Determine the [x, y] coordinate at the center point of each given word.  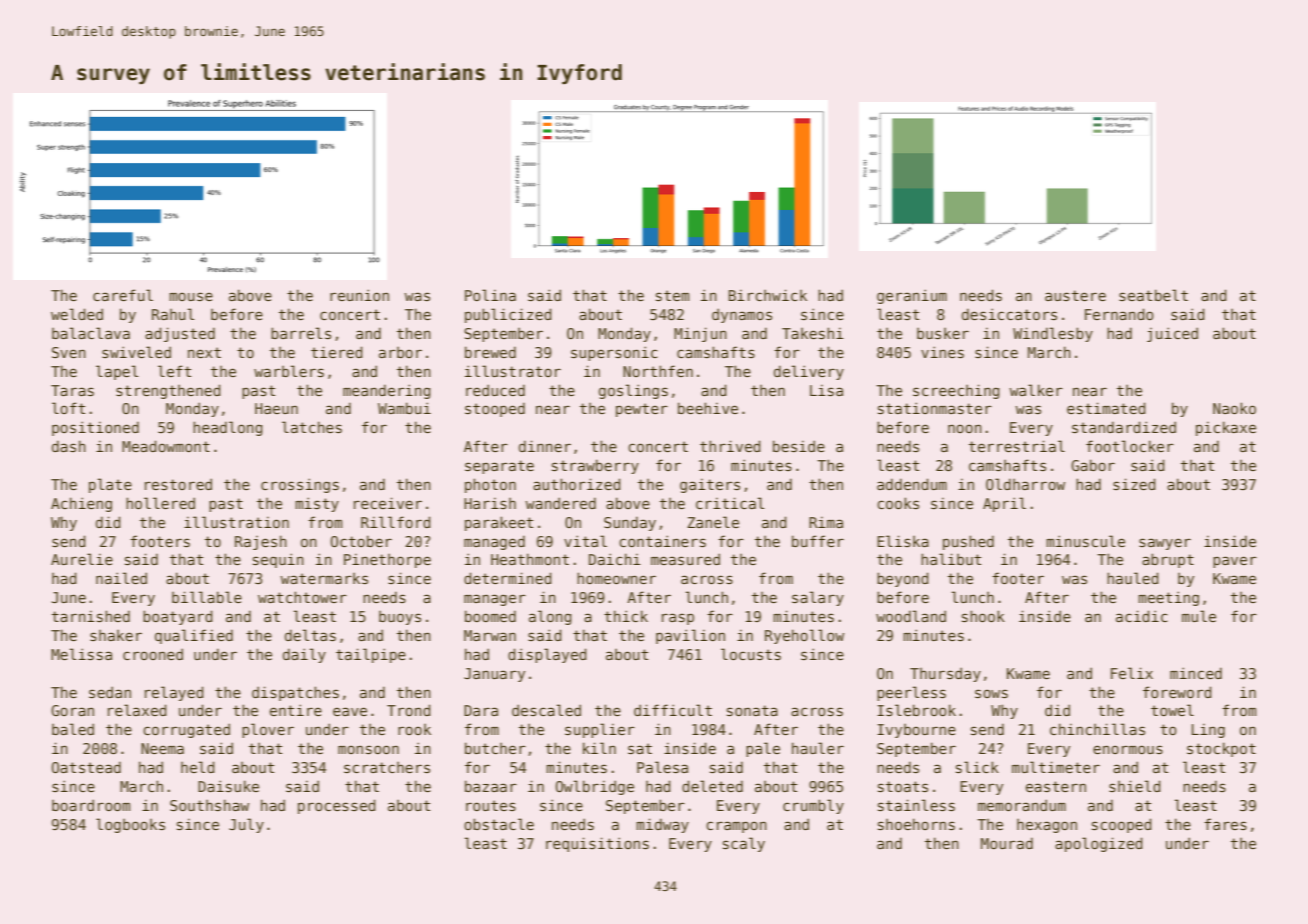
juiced [1172, 334]
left [174, 371]
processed [337, 806]
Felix [1132, 673]
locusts [751, 654]
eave [350, 711]
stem [673, 295]
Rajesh [261, 542]
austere [1075, 295]
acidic [1142, 616]
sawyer [1165, 544]
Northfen [658, 371]
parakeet [499, 523]
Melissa [81, 654]
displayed [547, 655]
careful [123, 295]
